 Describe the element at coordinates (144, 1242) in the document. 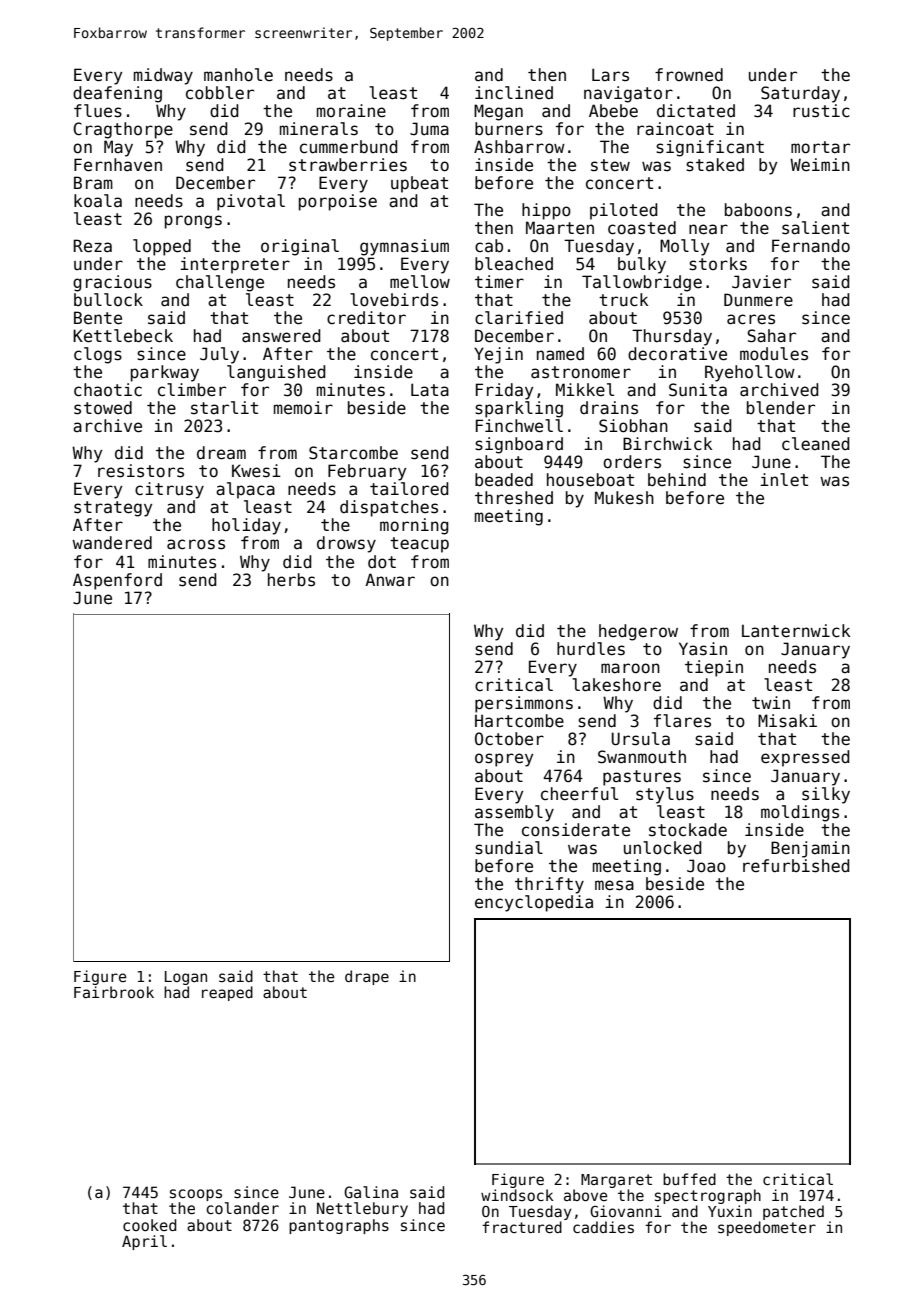

I see `April` at that location.
